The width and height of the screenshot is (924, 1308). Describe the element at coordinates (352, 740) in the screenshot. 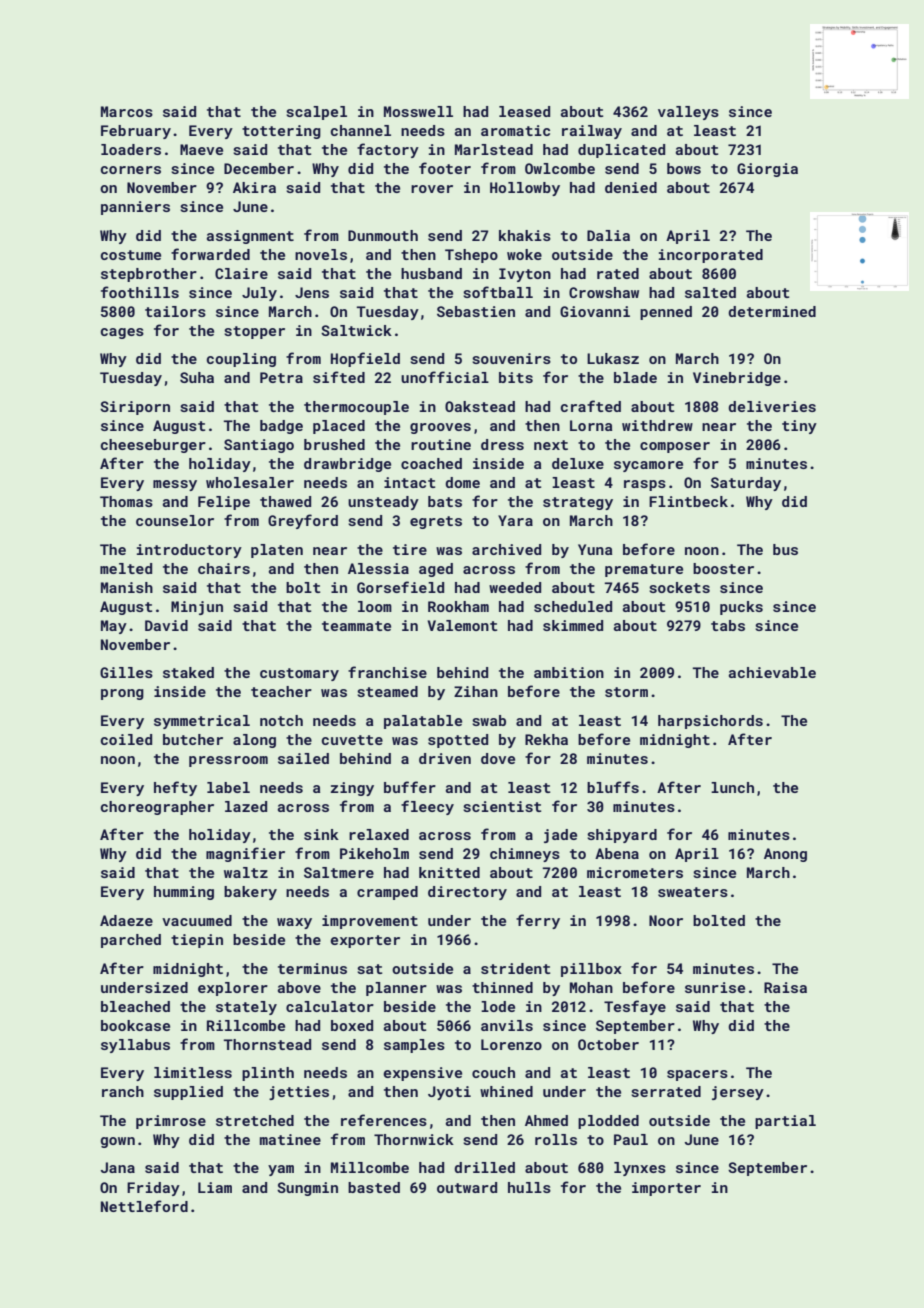

I see `cuvette` at that location.
